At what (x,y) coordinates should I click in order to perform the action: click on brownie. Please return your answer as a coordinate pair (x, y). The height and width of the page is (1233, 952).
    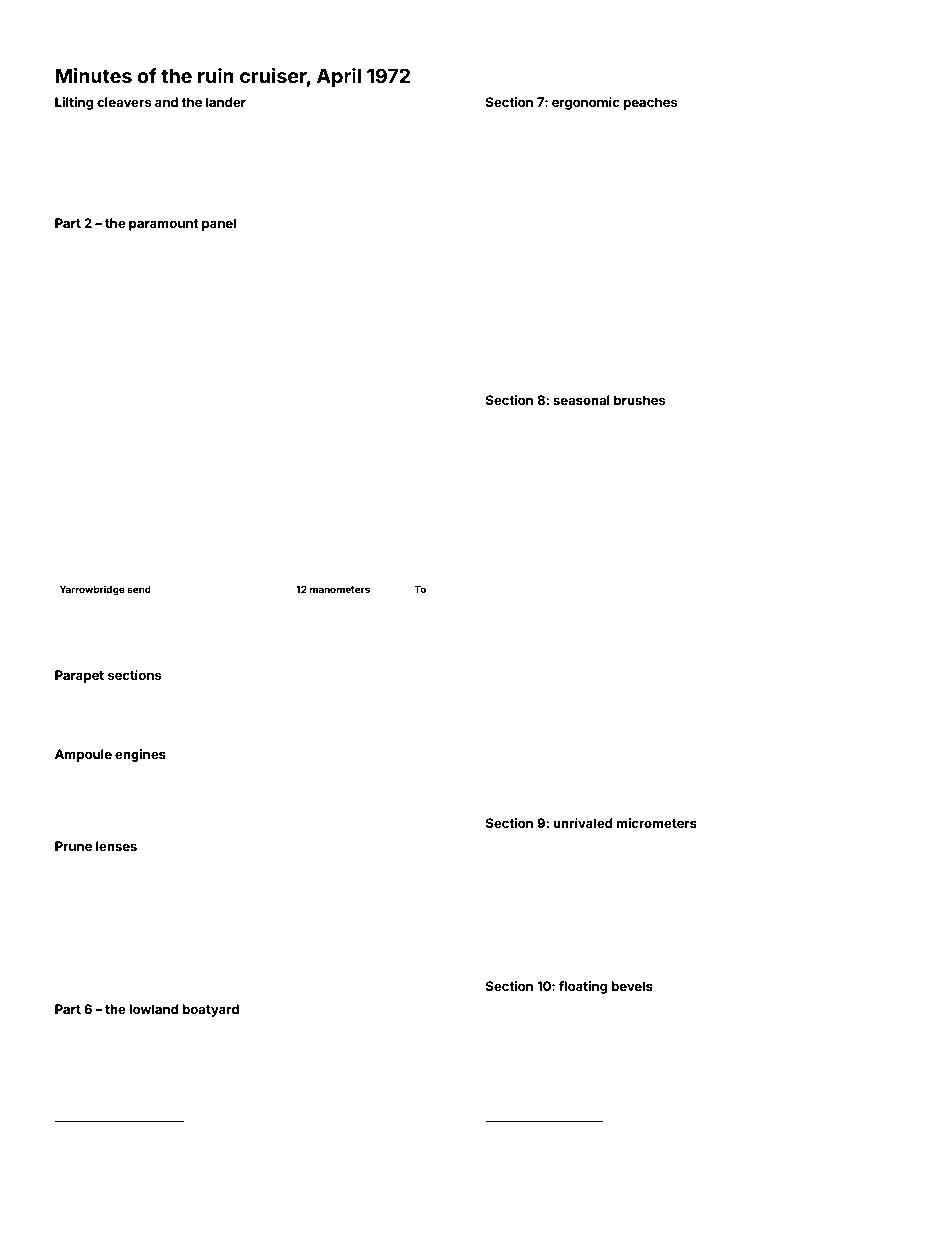
    Looking at the image, I should click on (505, 179).
